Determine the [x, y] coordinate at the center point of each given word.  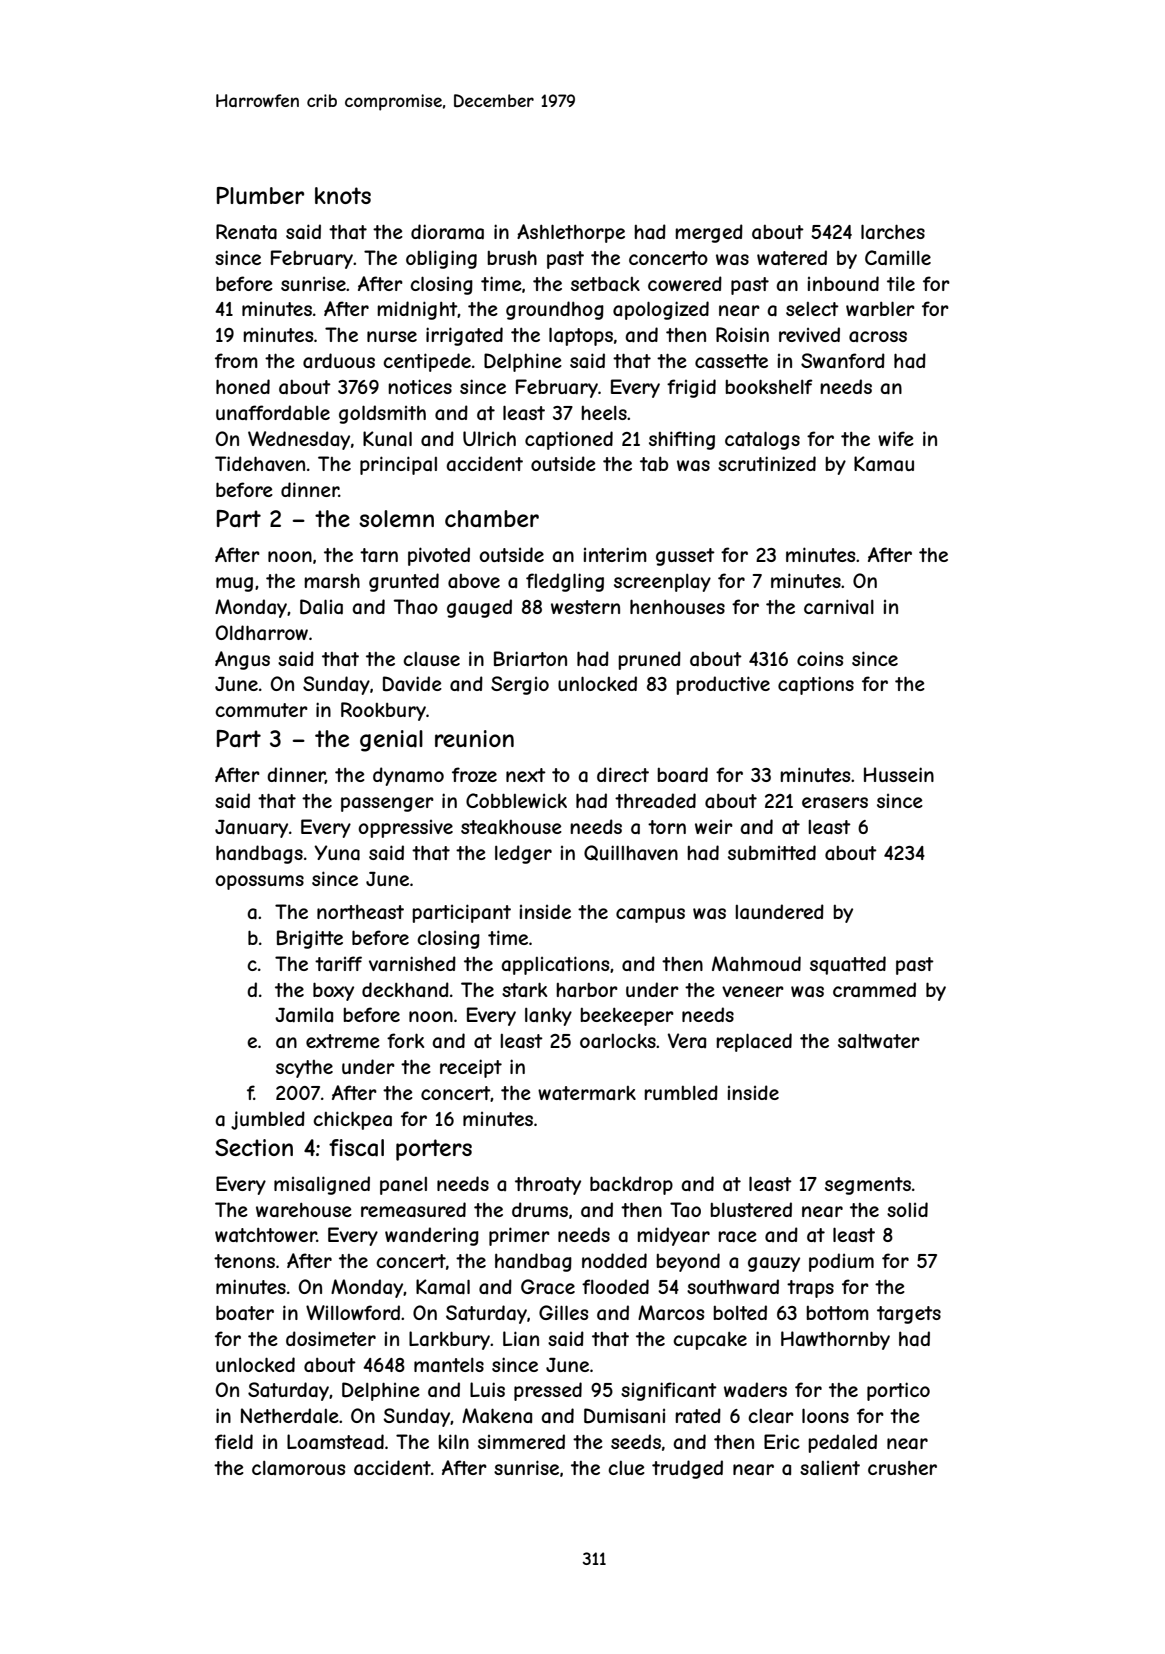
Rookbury [383, 711]
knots [343, 195]
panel [403, 1186]
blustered [751, 1209]
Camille [898, 258]
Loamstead [335, 1442]
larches [893, 232]
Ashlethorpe [571, 233]
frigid [691, 388]
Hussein [899, 774]
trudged [687, 1469]
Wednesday [299, 440]
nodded [614, 1260]
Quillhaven [631, 853]
